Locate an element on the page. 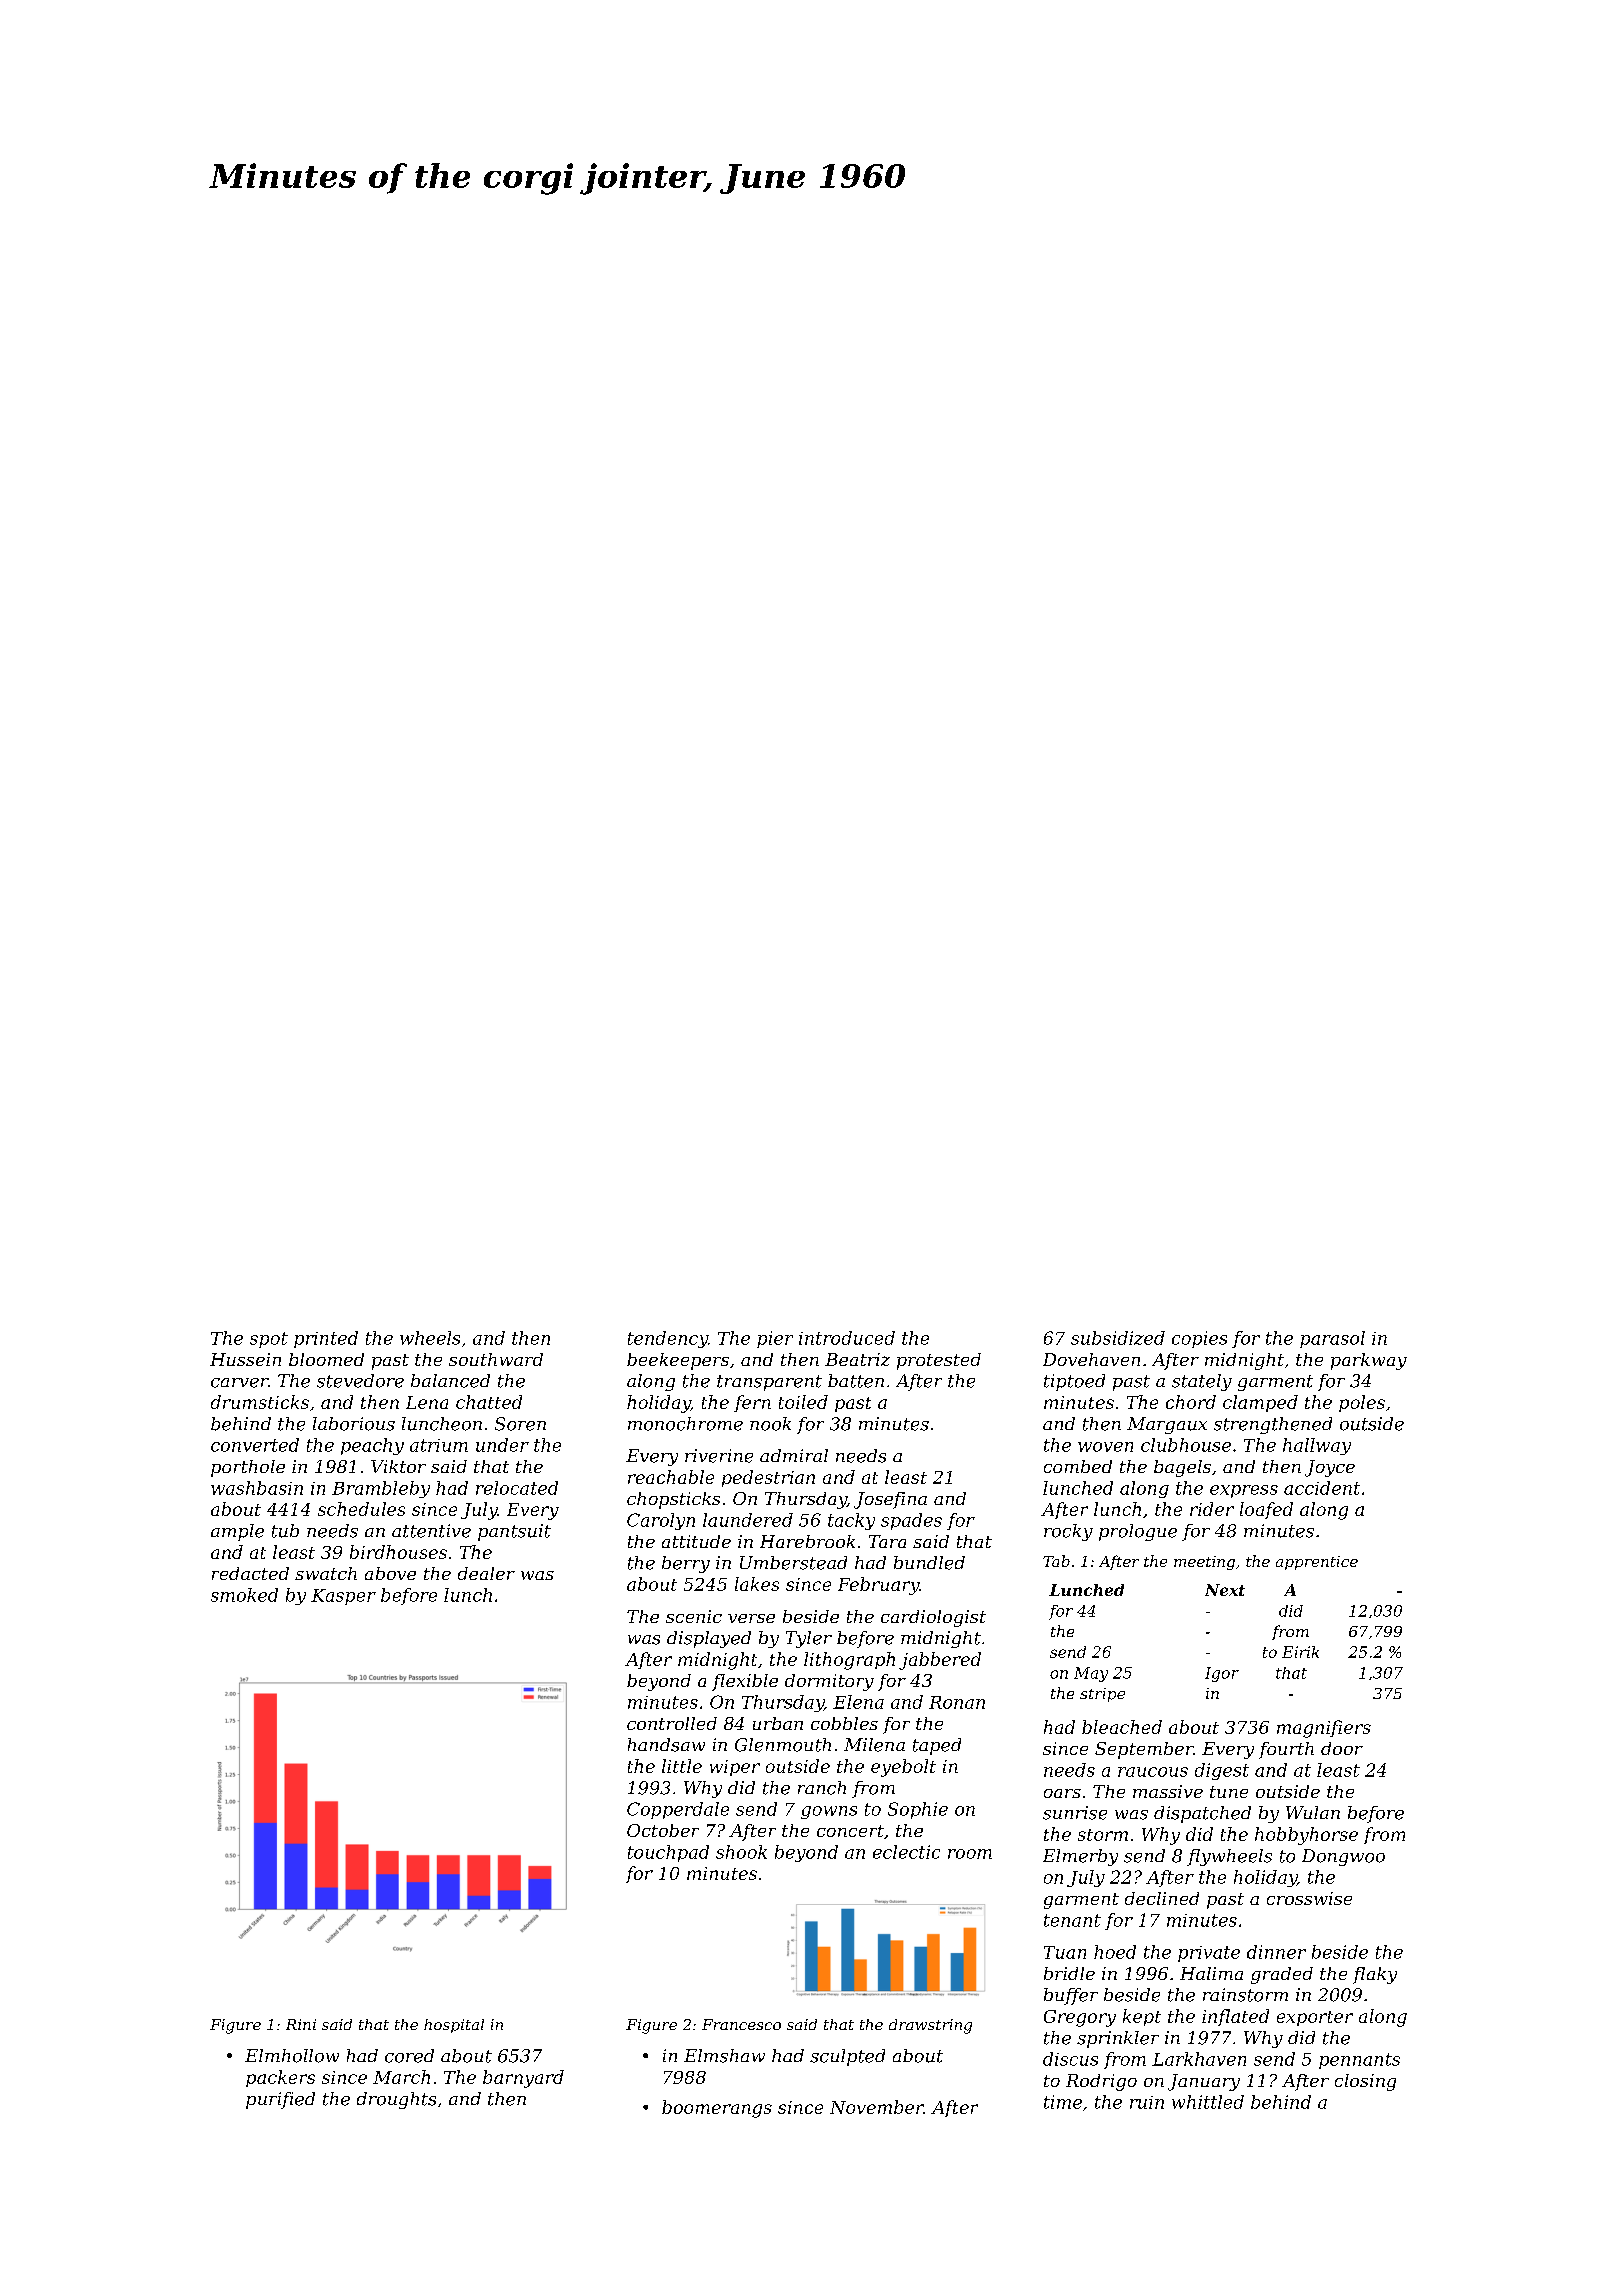 Image resolution: width=1620 pixels, height=2292 pixels. purified is located at coordinates (280, 2100).
